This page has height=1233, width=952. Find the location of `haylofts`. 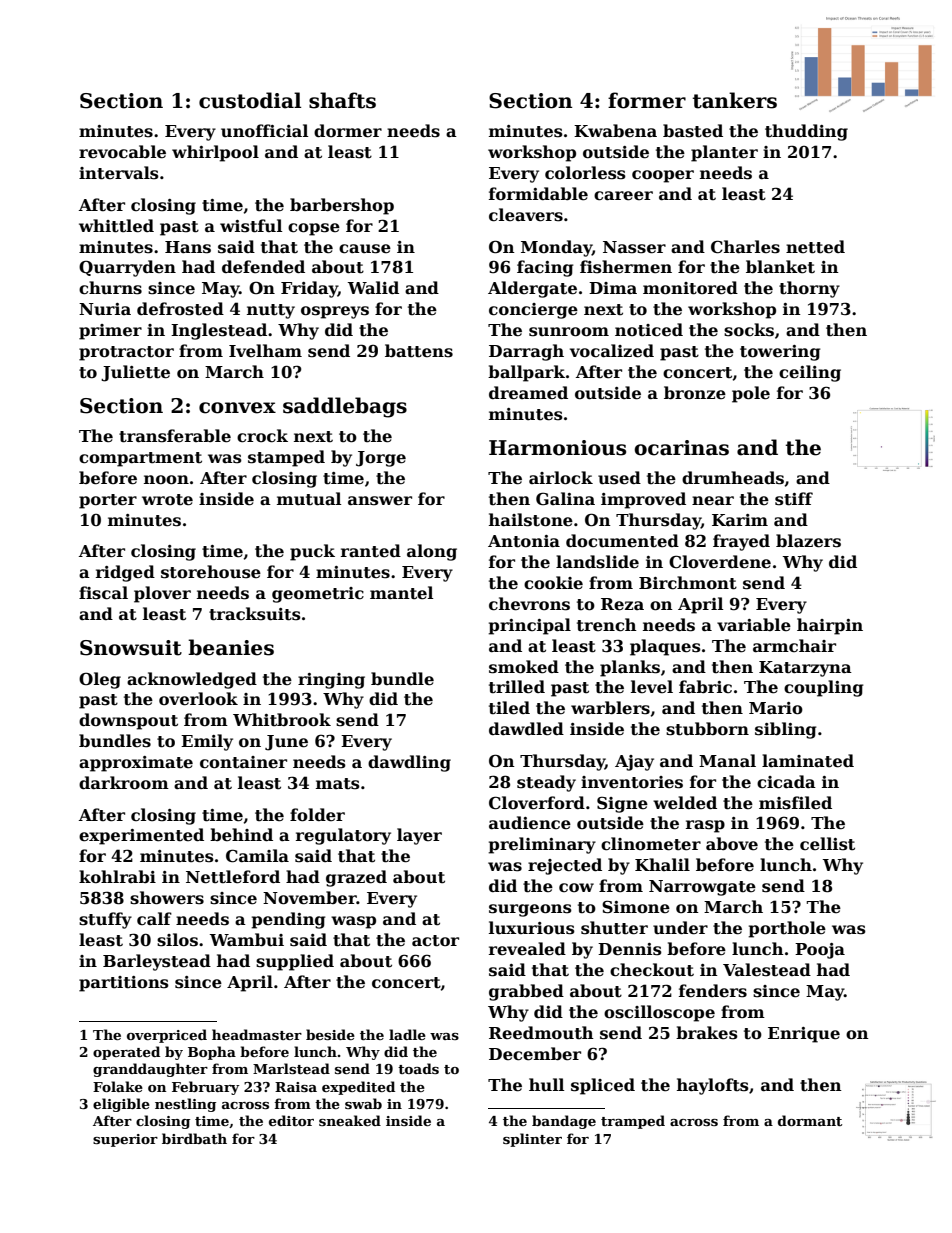

haylofts is located at coordinates (713, 1086).
